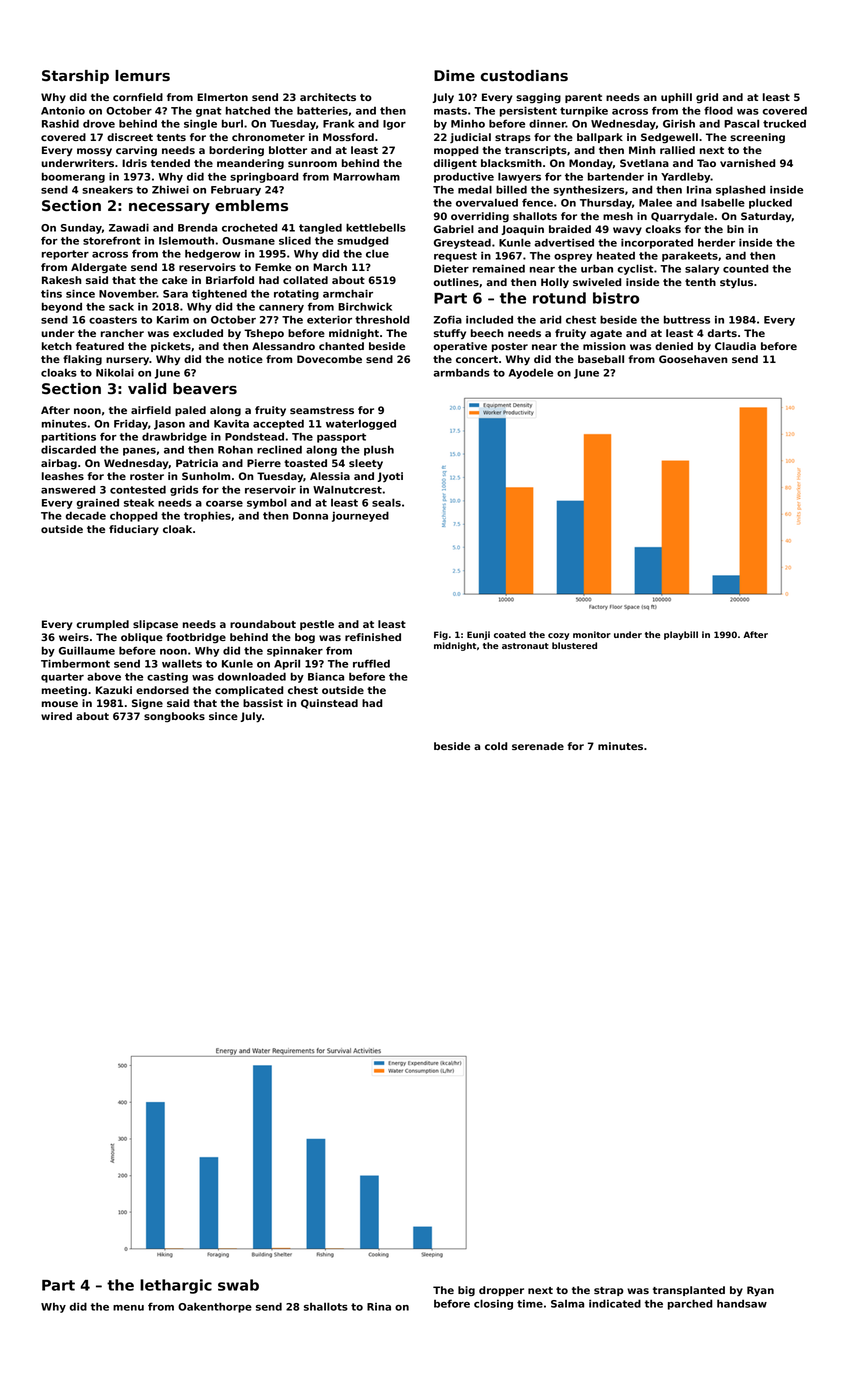  What do you see at coordinates (222, 97) in the screenshot?
I see `Elmerton` at bounding box center [222, 97].
